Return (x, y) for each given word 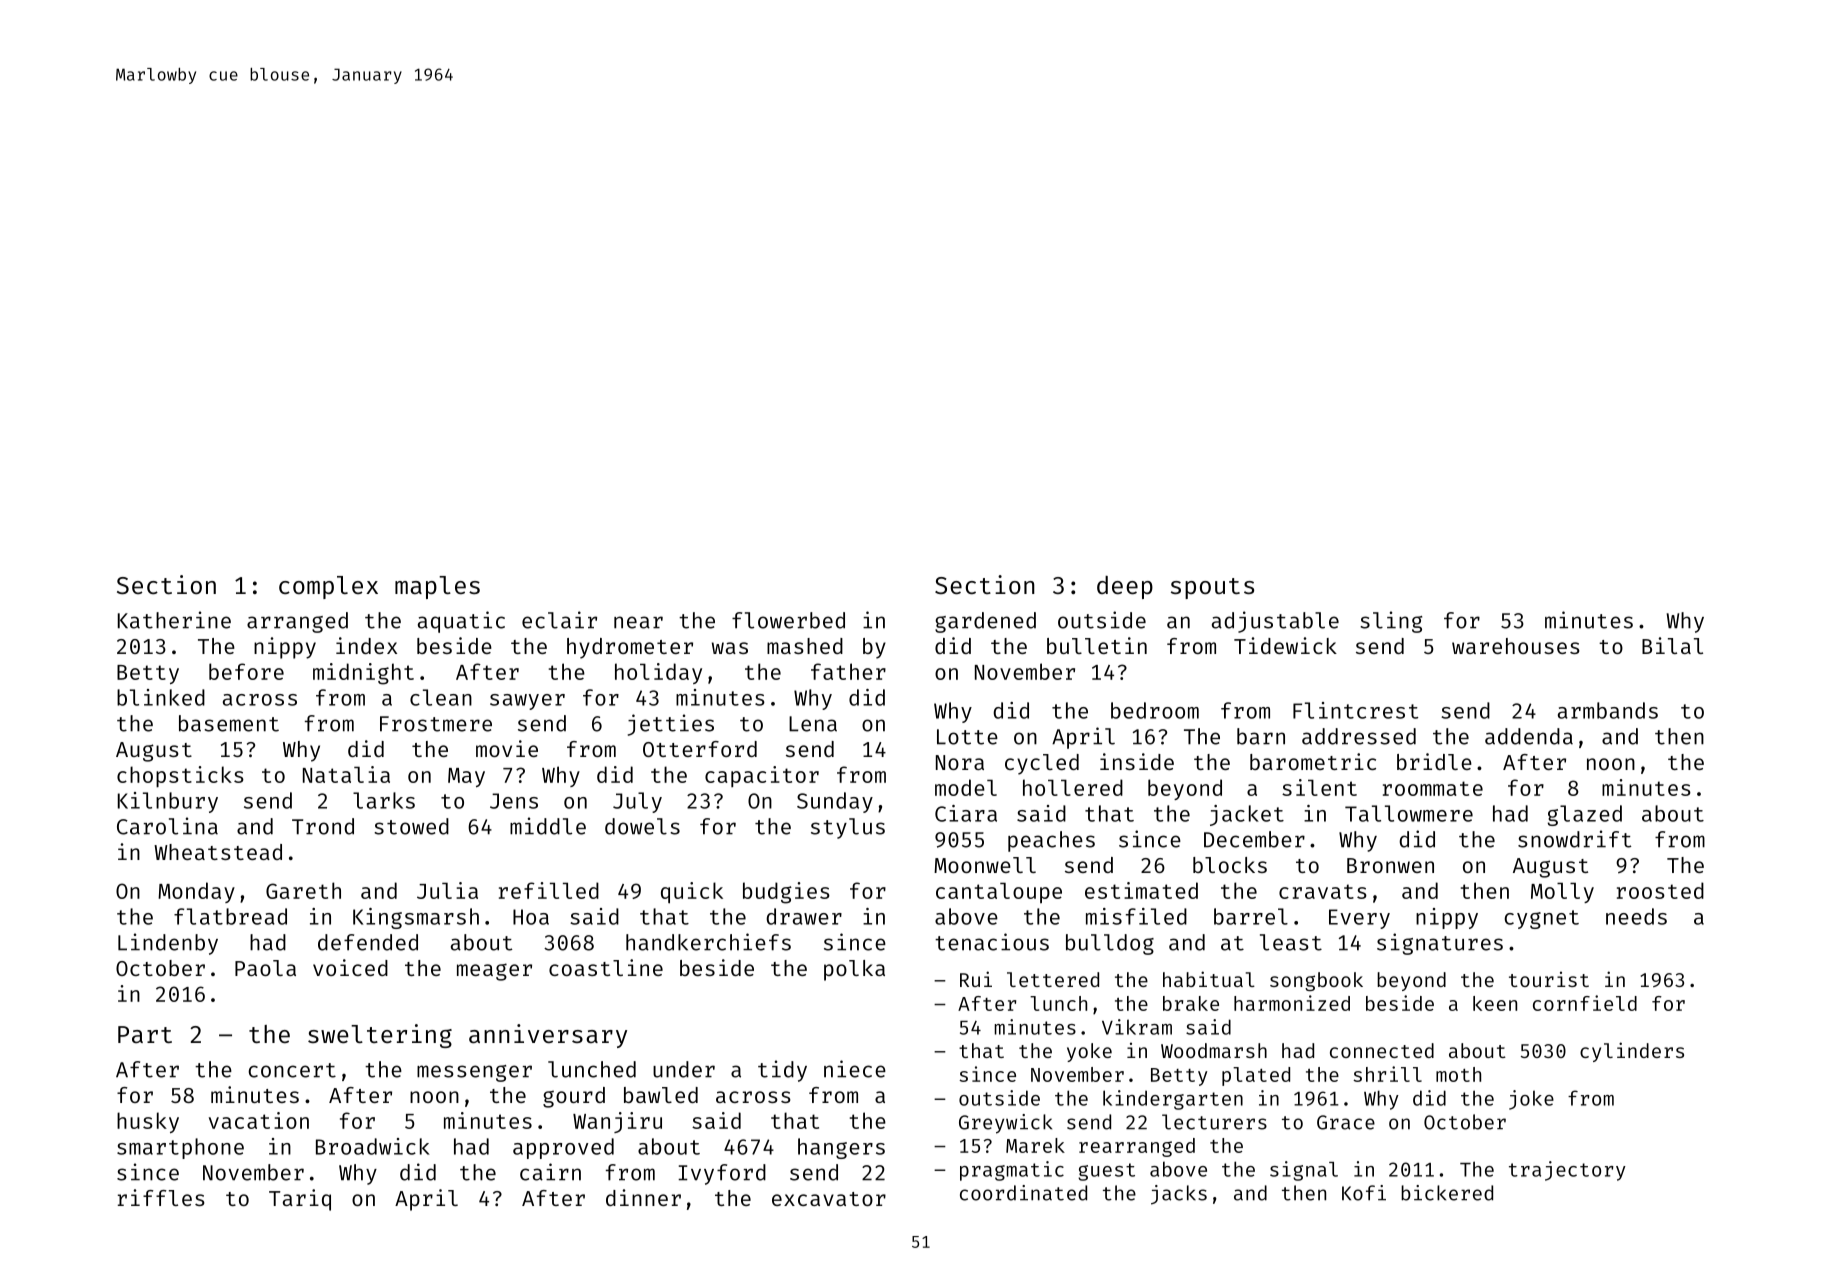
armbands (1608, 710)
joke (1531, 1100)
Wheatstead (218, 852)
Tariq (300, 1200)
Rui (976, 979)
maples (437, 587)
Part (145, 1034)
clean (441, 697)
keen (1495, 1003)
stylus (848, 828)
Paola (265, 968)
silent (1319, 787)
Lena (813, 724)
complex (328, 587)
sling (1391, 622)
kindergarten (1173, 1100)
